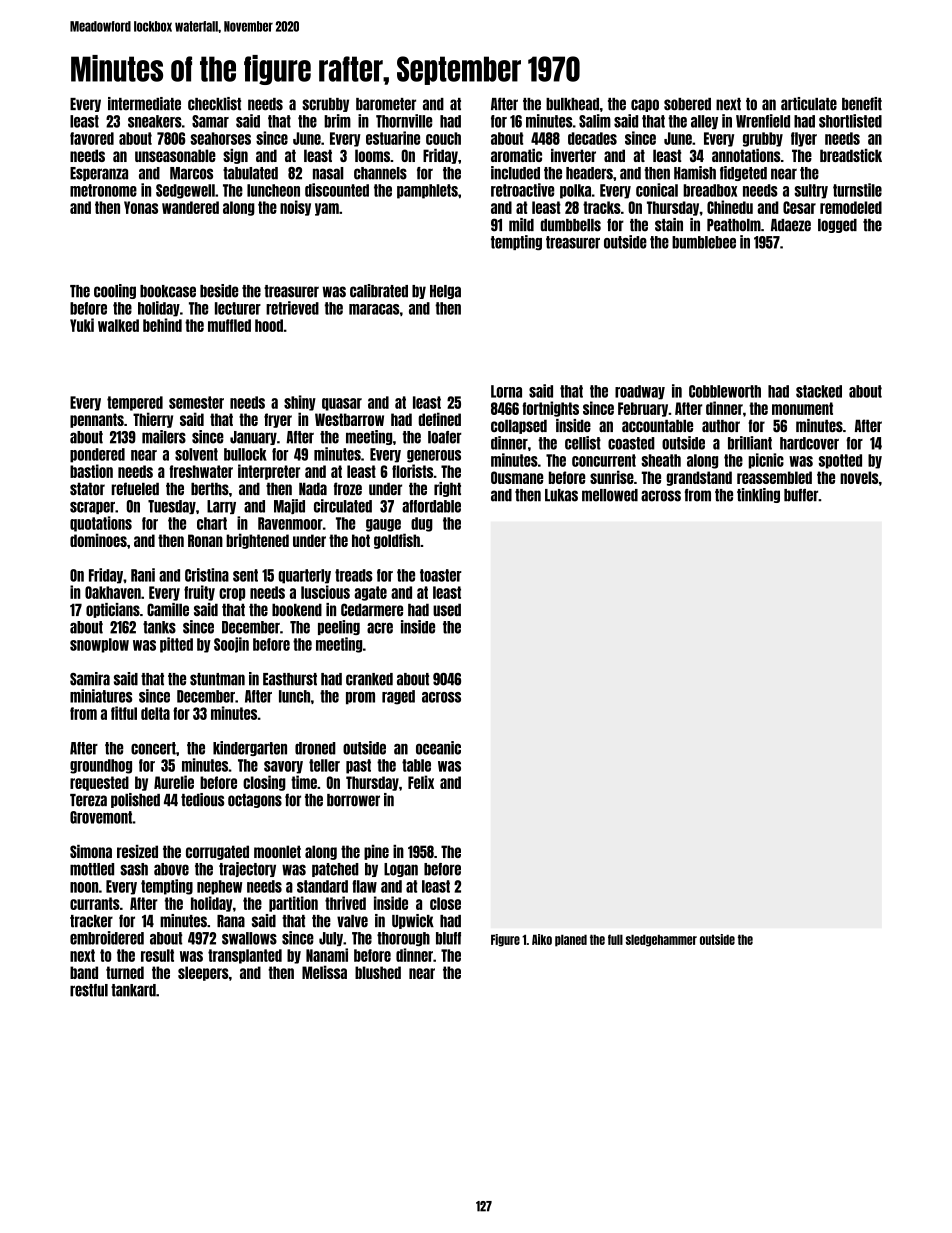 This document has height=1233, width=952. What do you see at coordinates (819, 391) in the document?
I see `stacked` at bounding box center [819, 391].
